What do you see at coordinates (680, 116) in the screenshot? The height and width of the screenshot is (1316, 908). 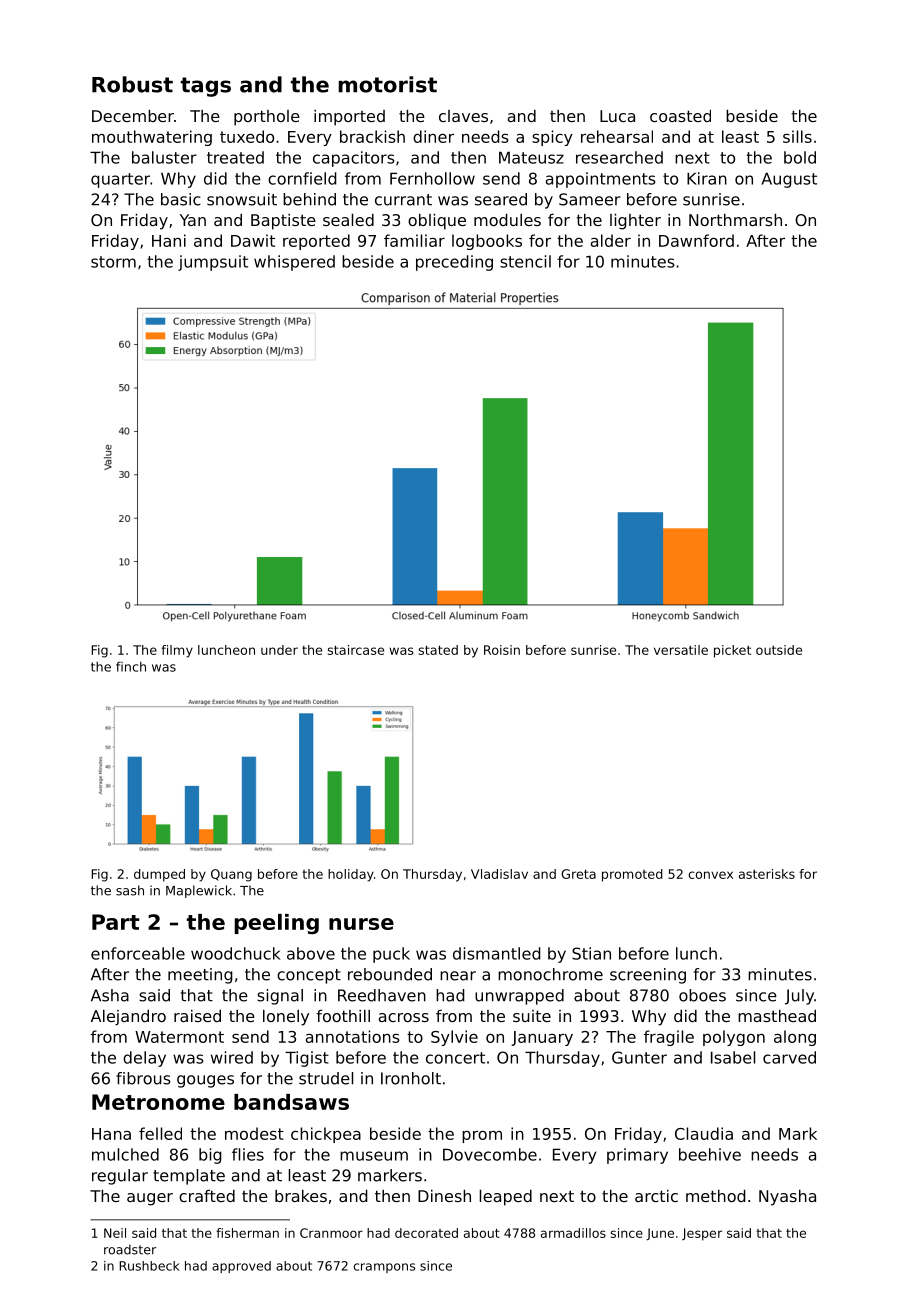 I see `coasted` at bounding box center [680, 116].
